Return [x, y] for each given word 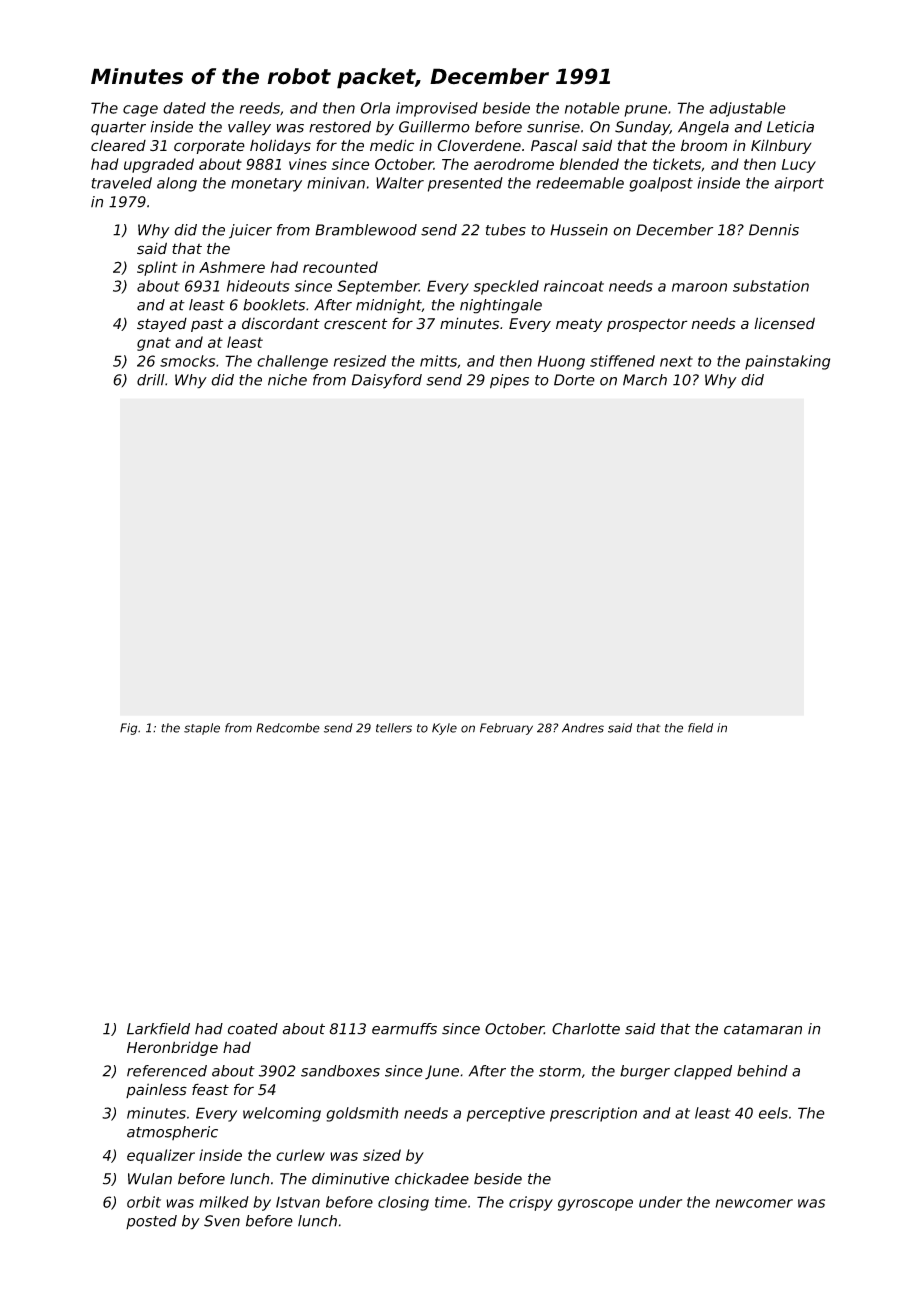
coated [253, 1029]
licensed [784, 323]
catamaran [763, 1029]
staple [202, 729]
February [506, 729]
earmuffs [404, 1029]
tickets [677, 164]
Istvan [298, 1202]
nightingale [501, 306]
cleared [118, 146]
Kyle [444, 729]
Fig [128, 729]
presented [465, 184]
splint [157, 268]
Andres [583, 728]
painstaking [787, 362]
